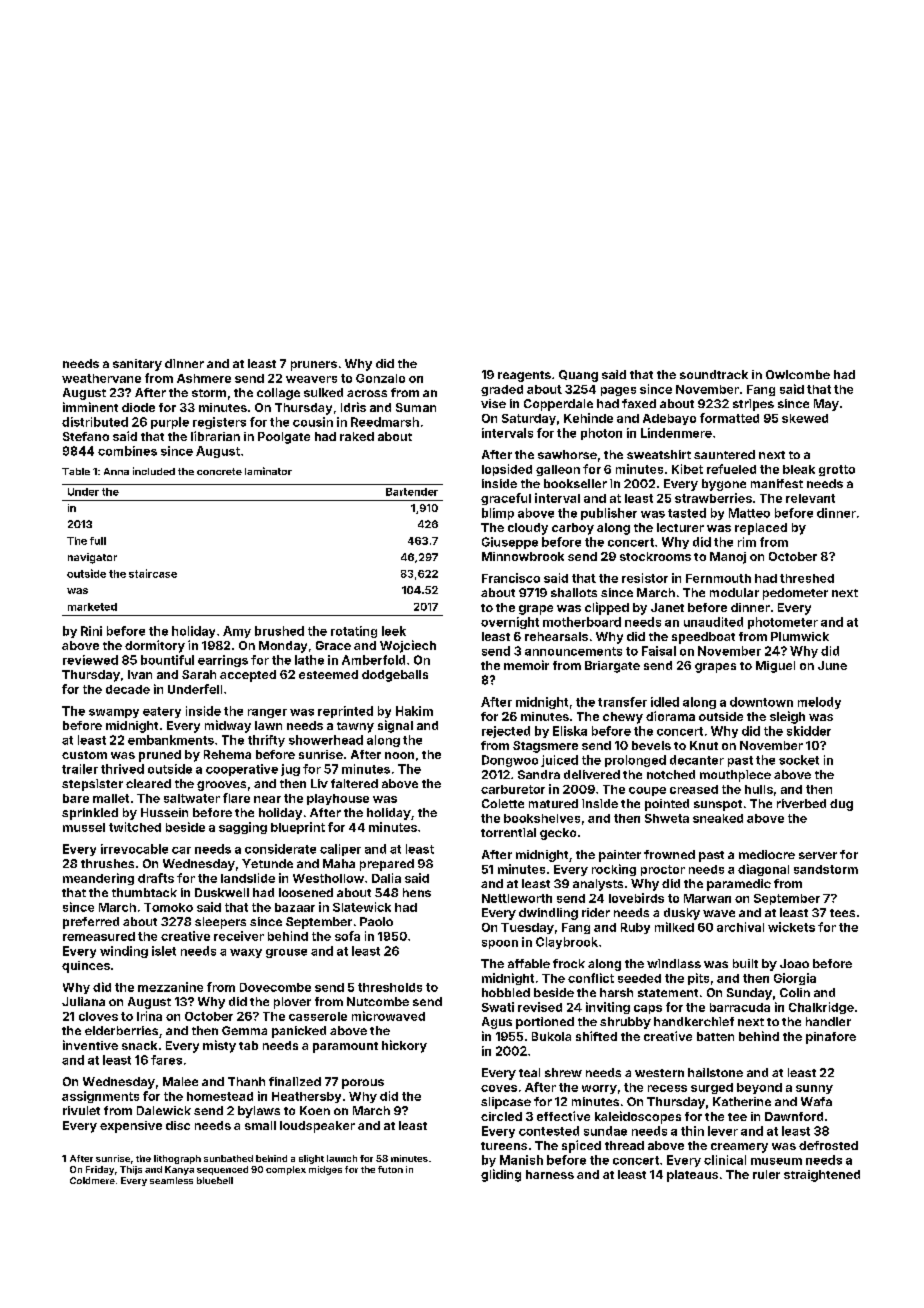 The width and height of the screenshot is (924, 1308). Describe the element at coordinates (563, 1072) in the screenshot. I see `shrew` at that location.
